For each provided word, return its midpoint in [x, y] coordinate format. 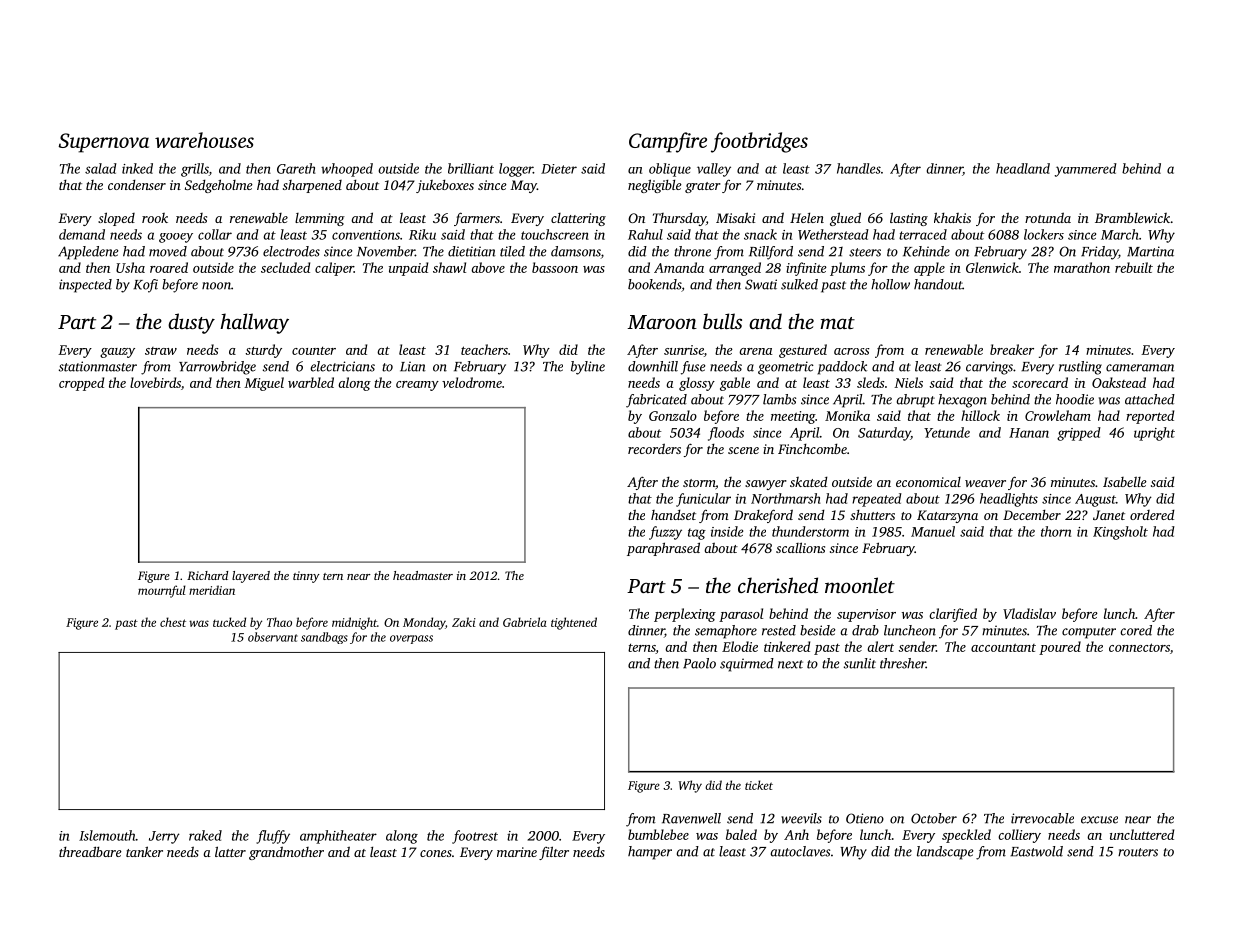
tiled [512, 251]
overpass [411, 639]
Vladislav [1029, 613]
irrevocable [1042, 818]
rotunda [1048, 217]
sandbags [324, 638]
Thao [279, 622]
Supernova [103, 143]
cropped [81, 384]
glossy [697, 384]
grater [703, 187]
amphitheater [338, 837]
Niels [908, 382]
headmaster [423, 575]
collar [215, 234]
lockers [1044, 234]
